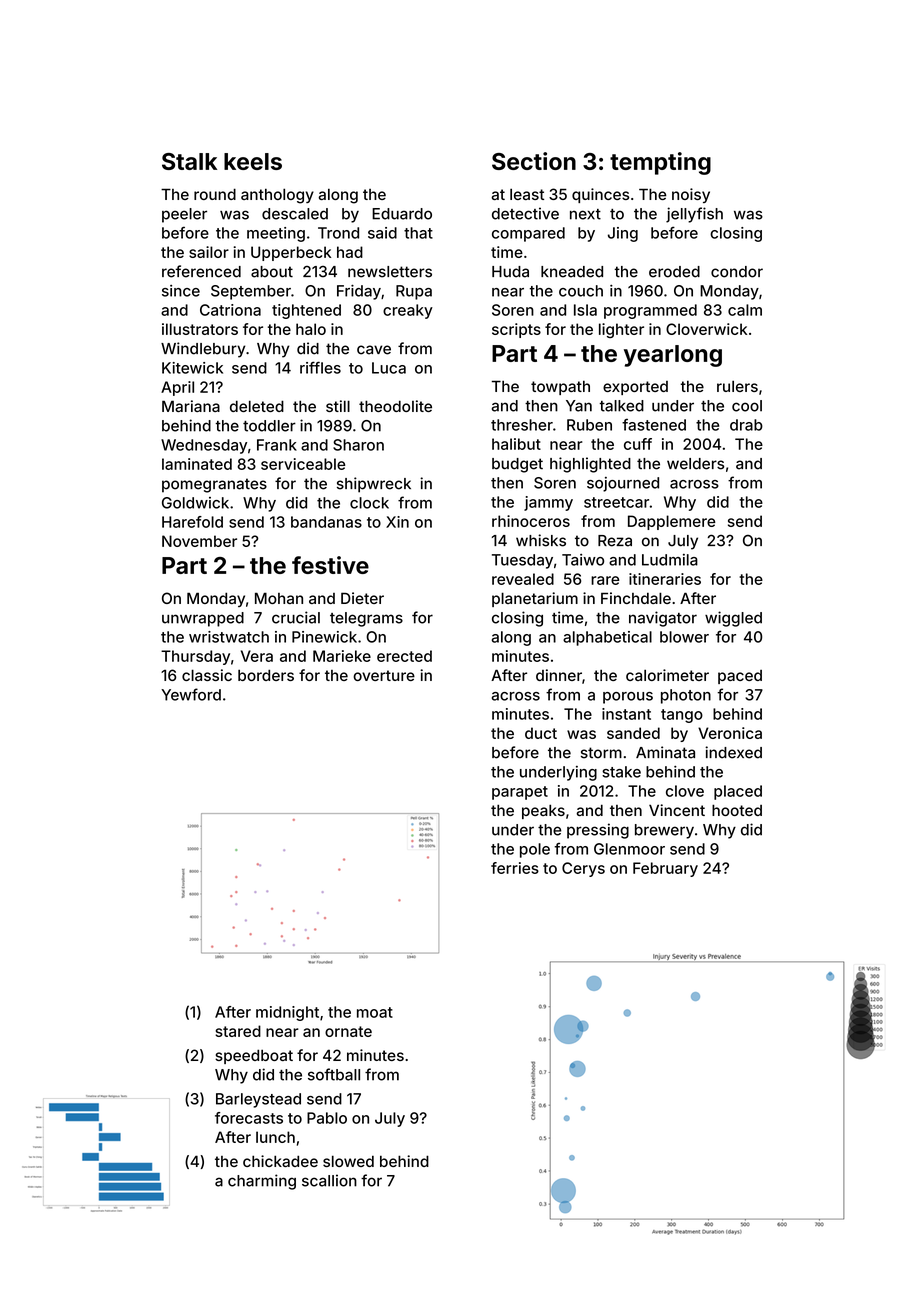  I want to click on Eduardo, so click(402, 214).
